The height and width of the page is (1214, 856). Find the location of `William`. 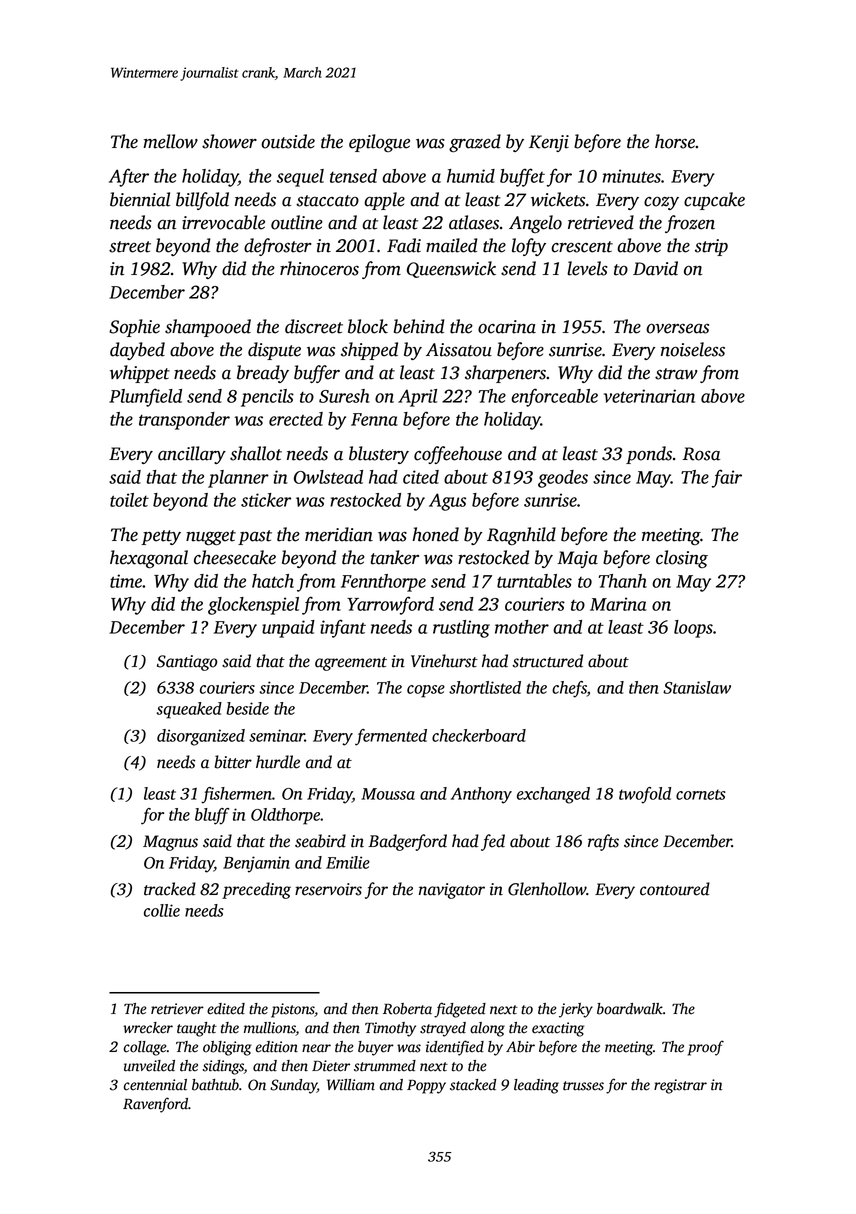

William is located at coordinates (351, 1085).
